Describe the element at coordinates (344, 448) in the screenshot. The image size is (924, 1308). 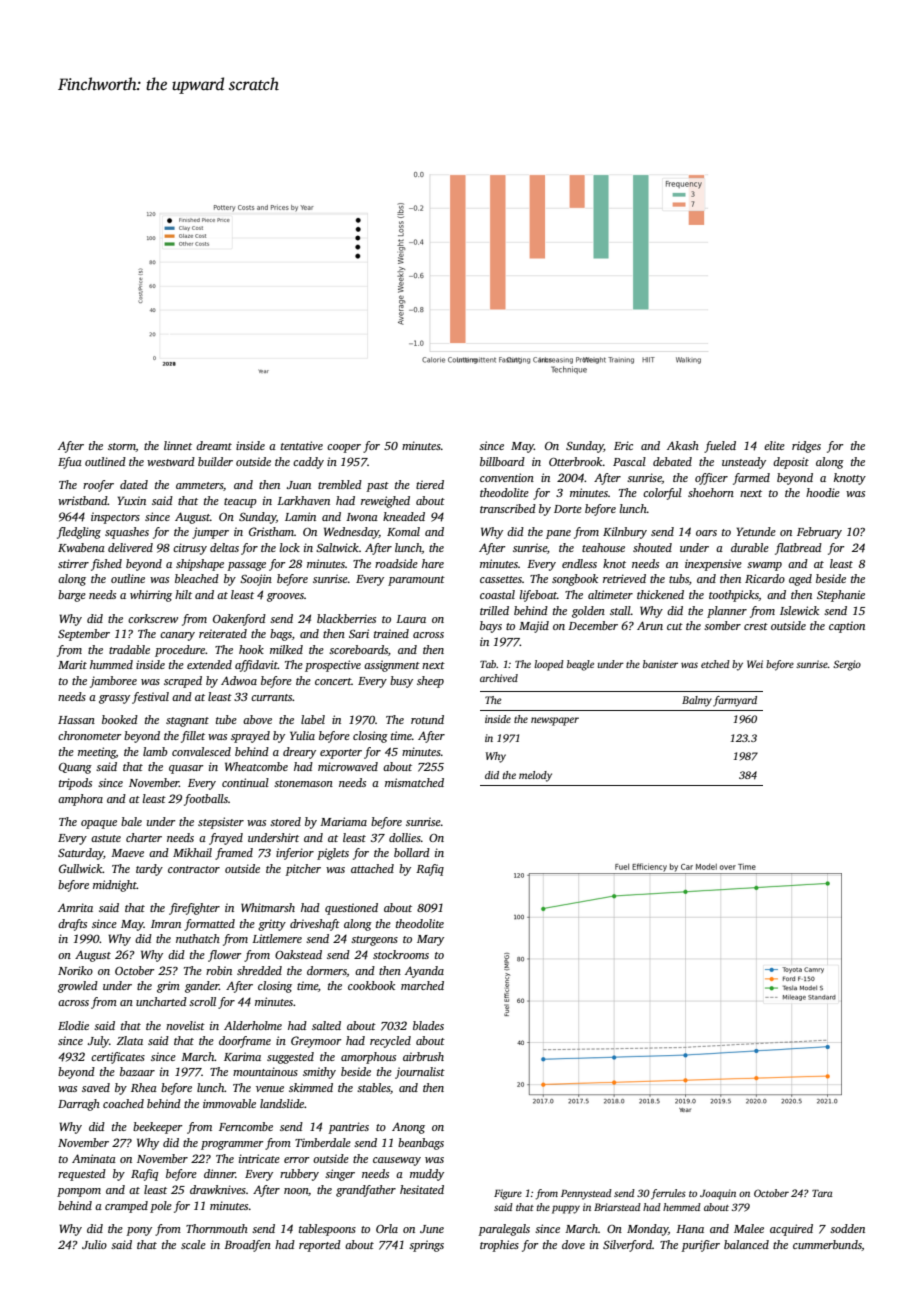
I see `cooper` at that location.
